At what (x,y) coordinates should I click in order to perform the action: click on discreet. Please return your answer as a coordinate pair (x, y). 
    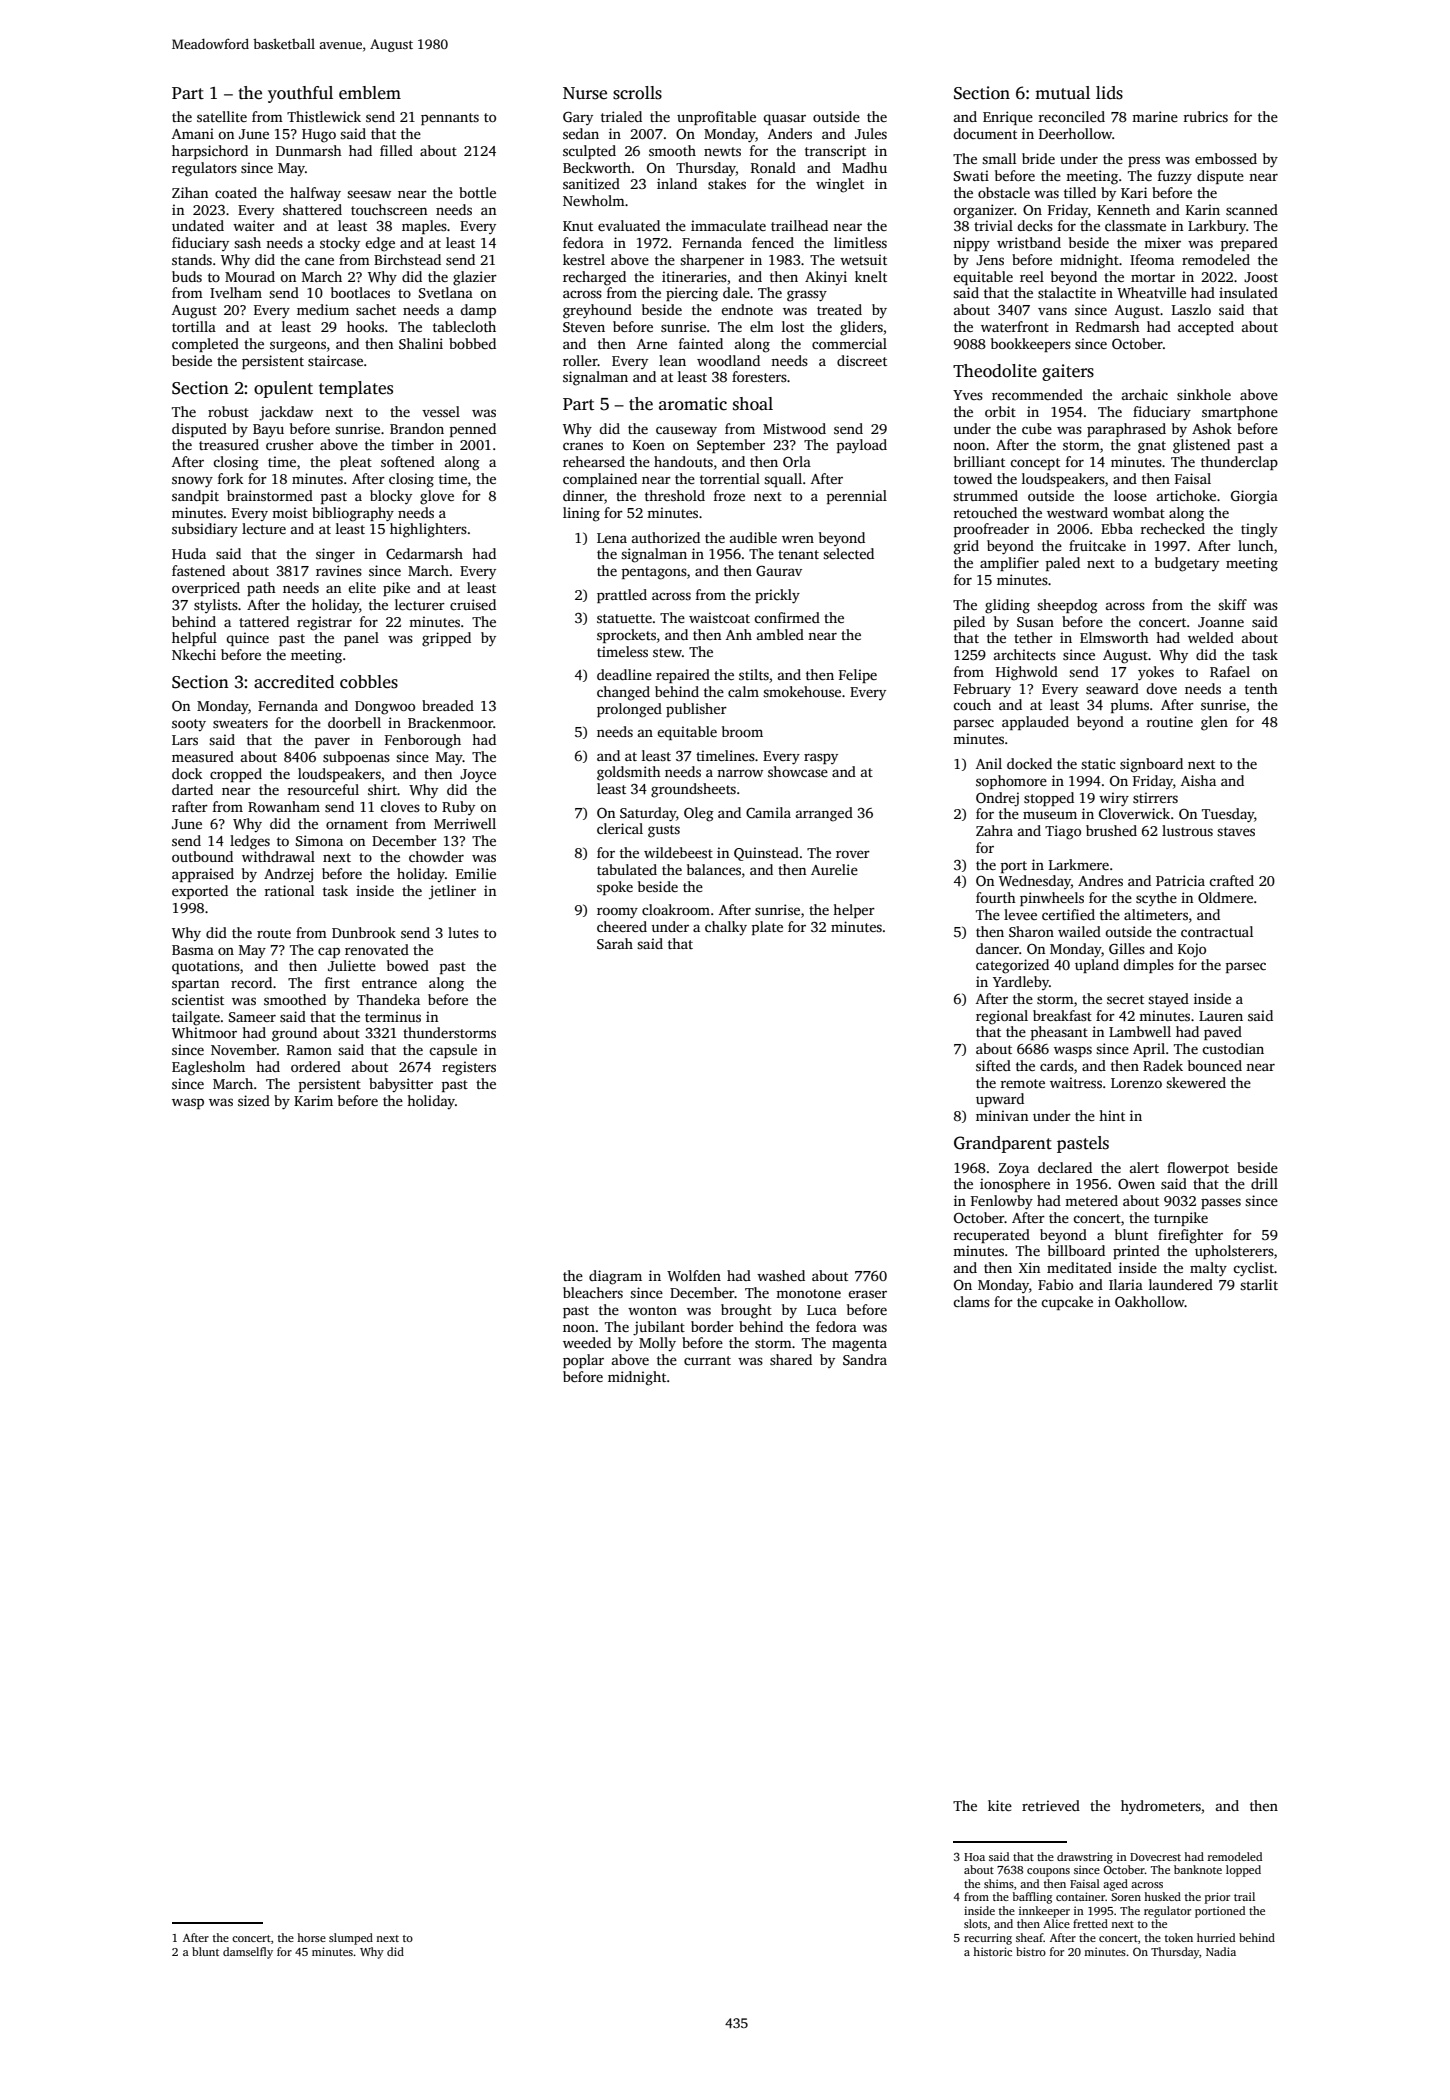
    Looking at the image, I should click on (862, 360).
